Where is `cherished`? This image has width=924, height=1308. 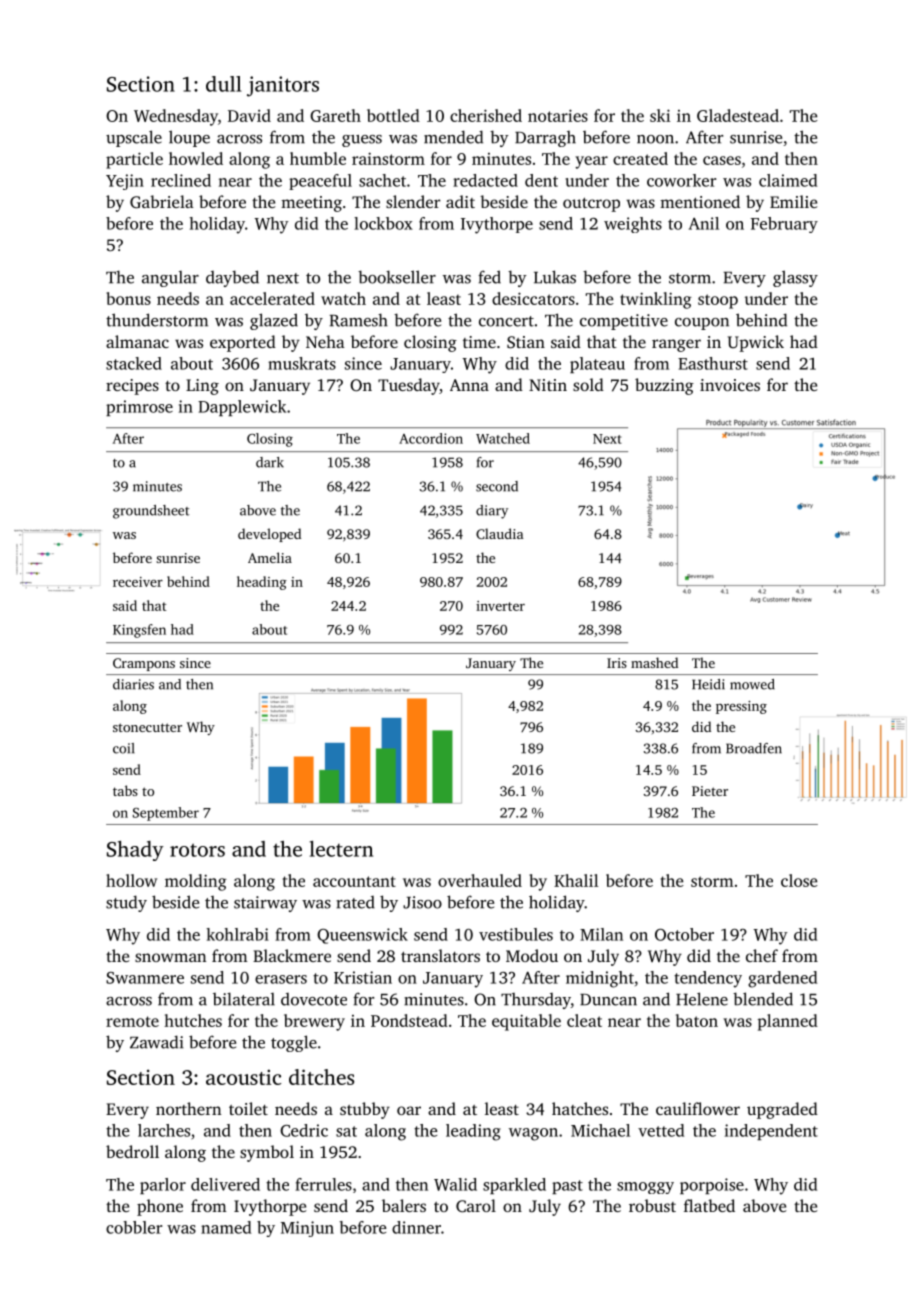 cherished is located at coordinates (486, 115).
